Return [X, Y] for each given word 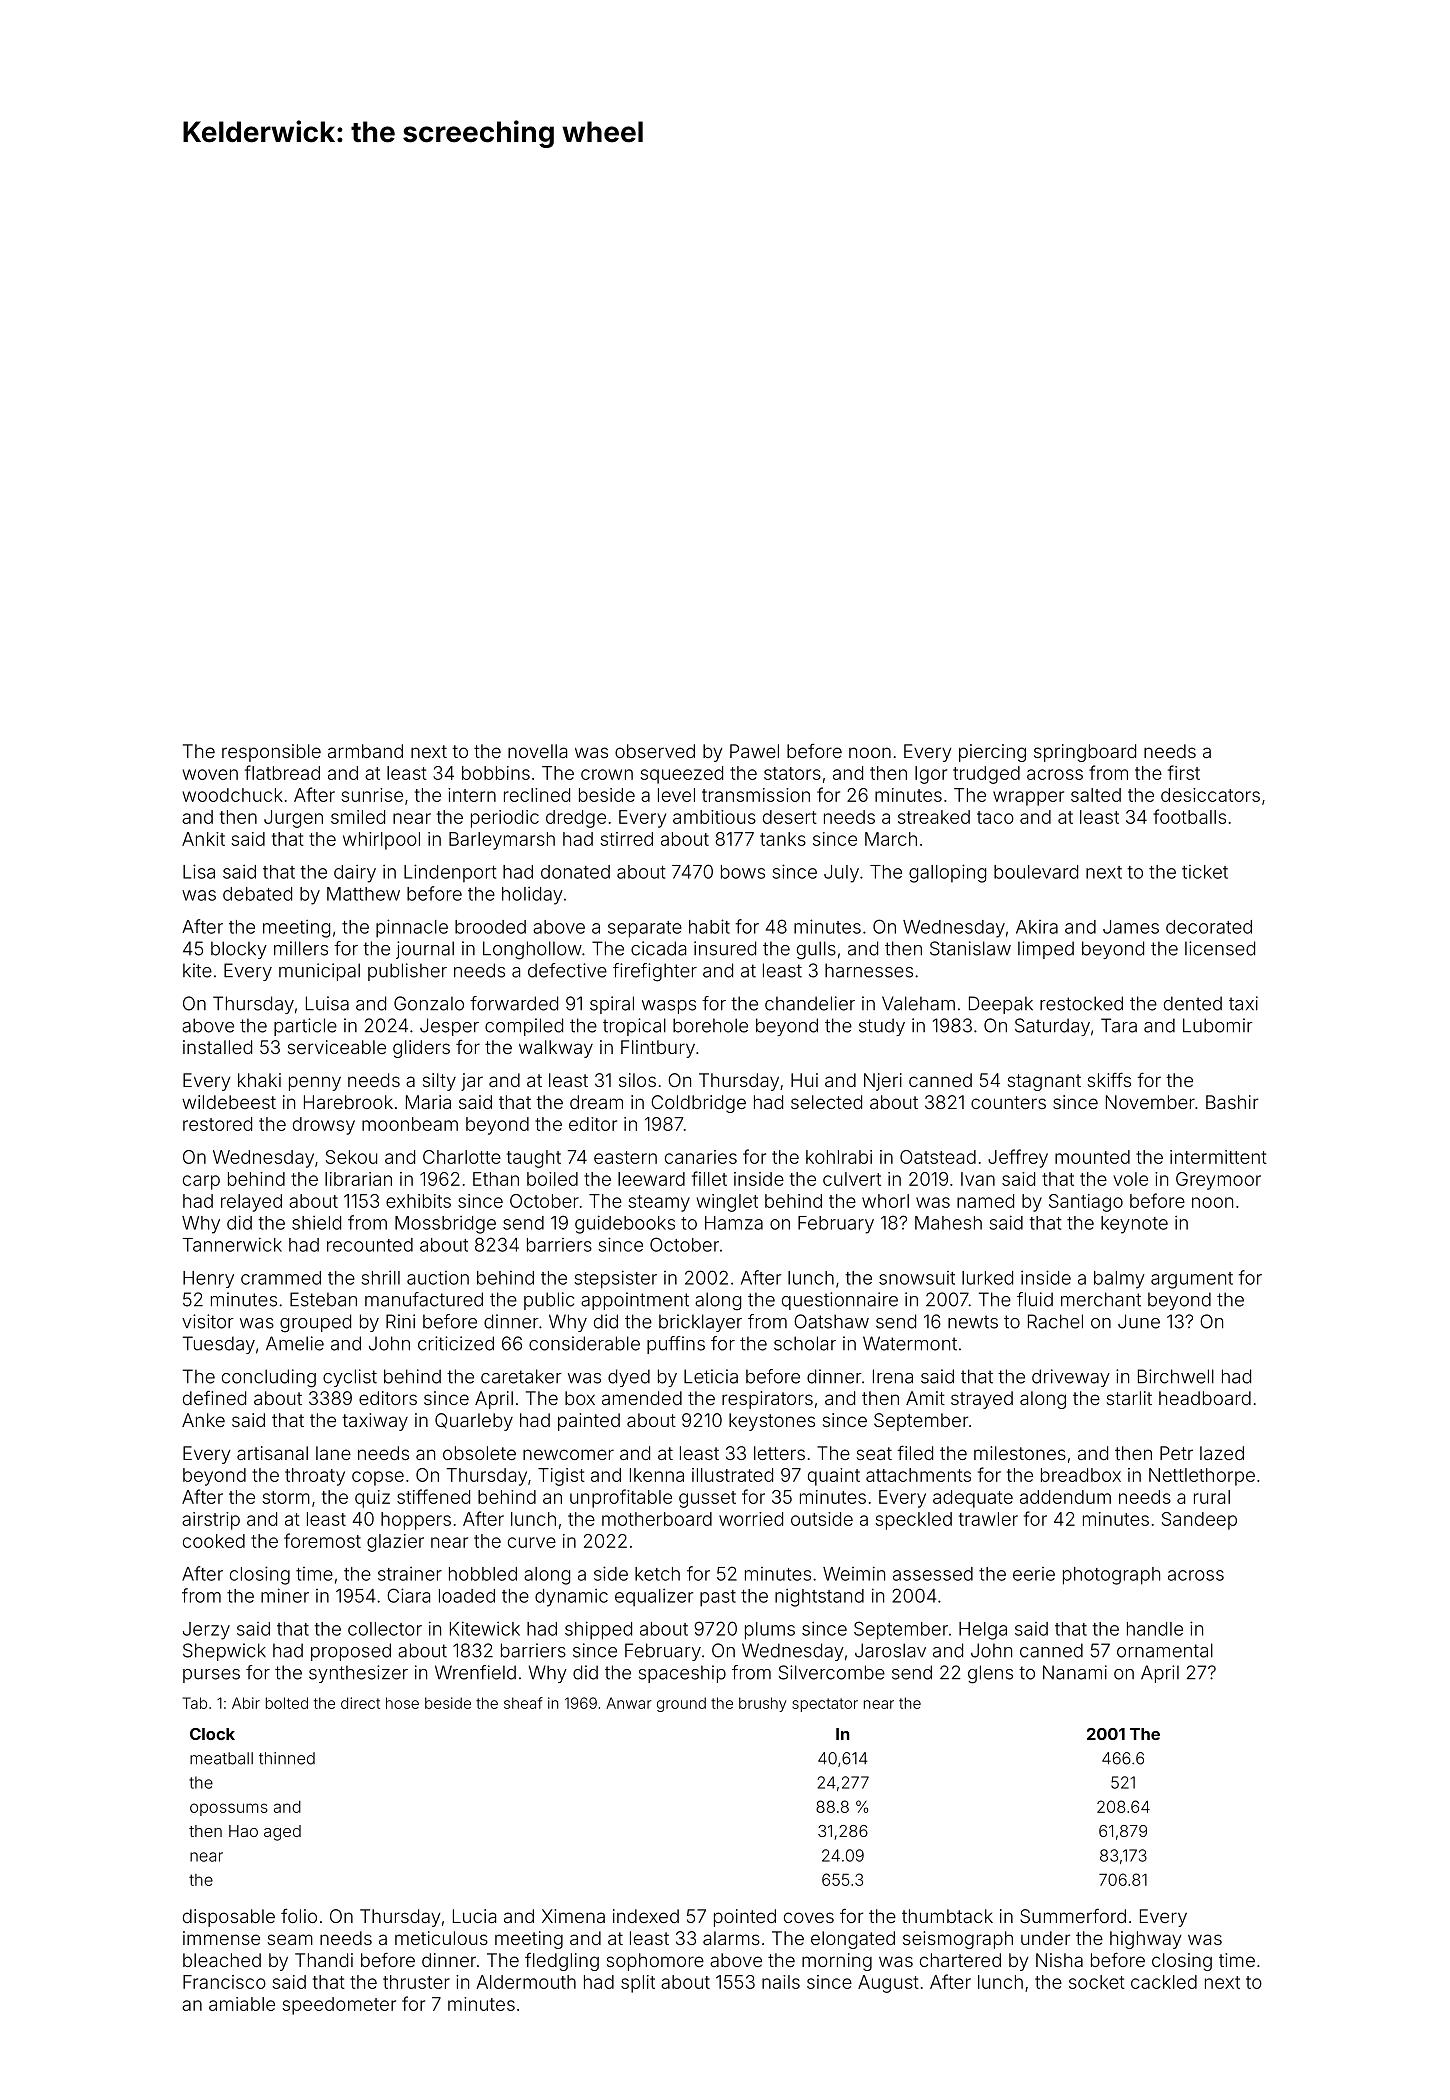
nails [781, 1982]
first [1184, 772]
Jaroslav [890, 1650]
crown [607, 774]
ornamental [1165, 1650]
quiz [372, 1499]
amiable [242, 2004]
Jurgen [293, 819]
